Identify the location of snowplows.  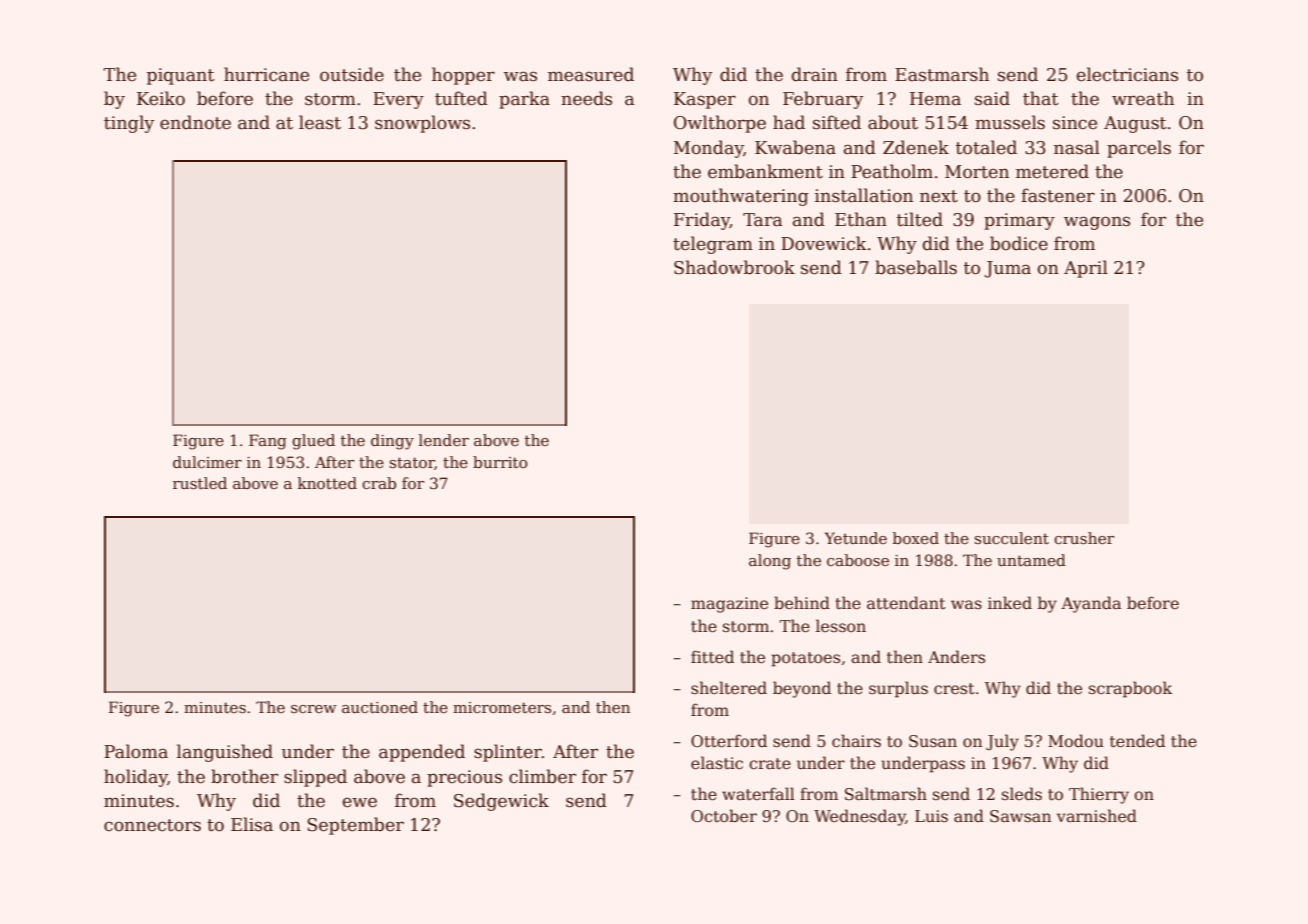
(422, 124).
